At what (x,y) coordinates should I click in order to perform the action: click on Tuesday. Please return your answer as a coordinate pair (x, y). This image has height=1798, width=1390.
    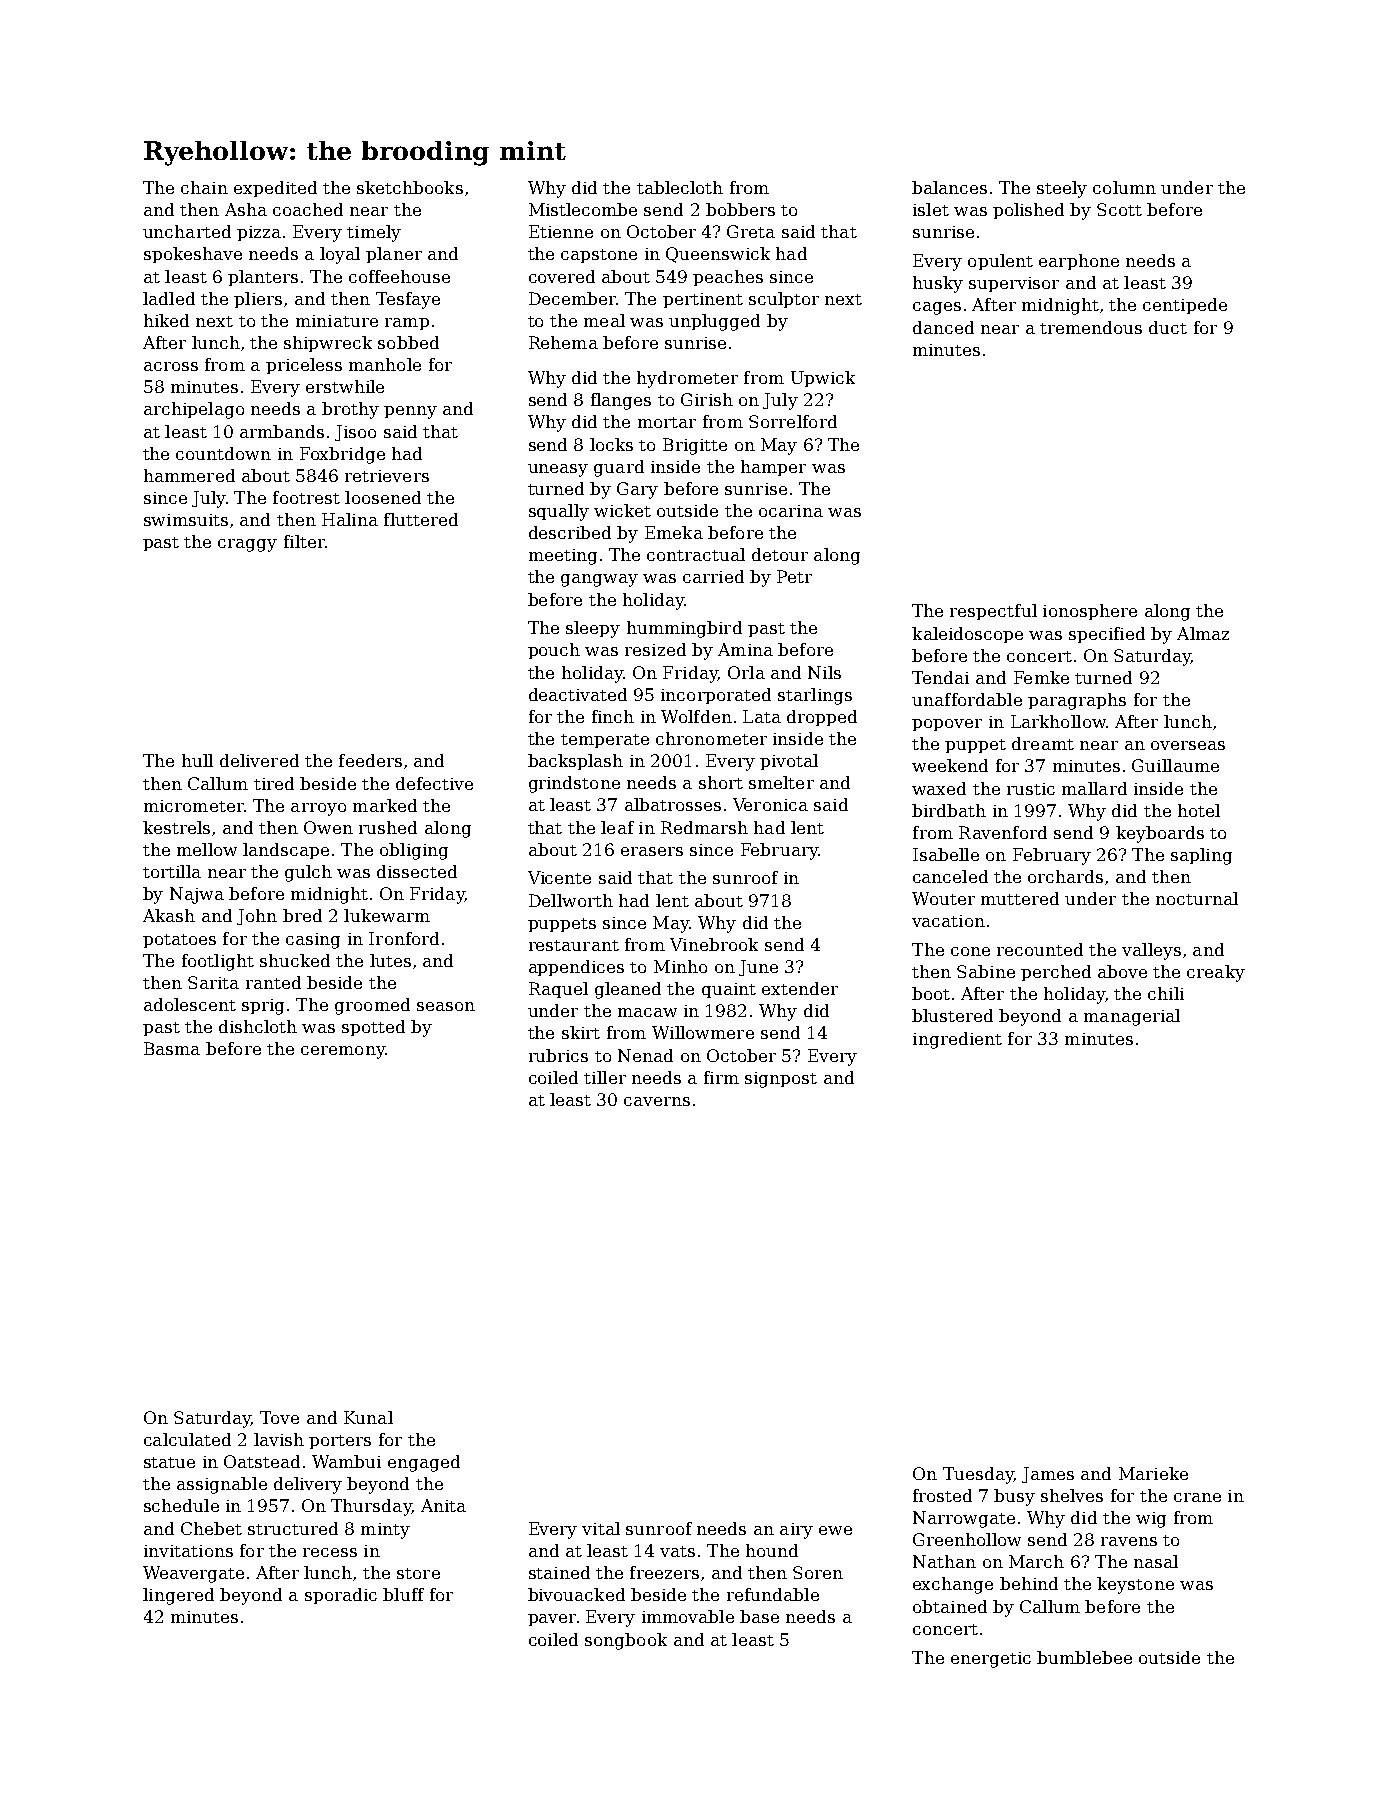
    Looking at the image, I should click on (978, 1475).
